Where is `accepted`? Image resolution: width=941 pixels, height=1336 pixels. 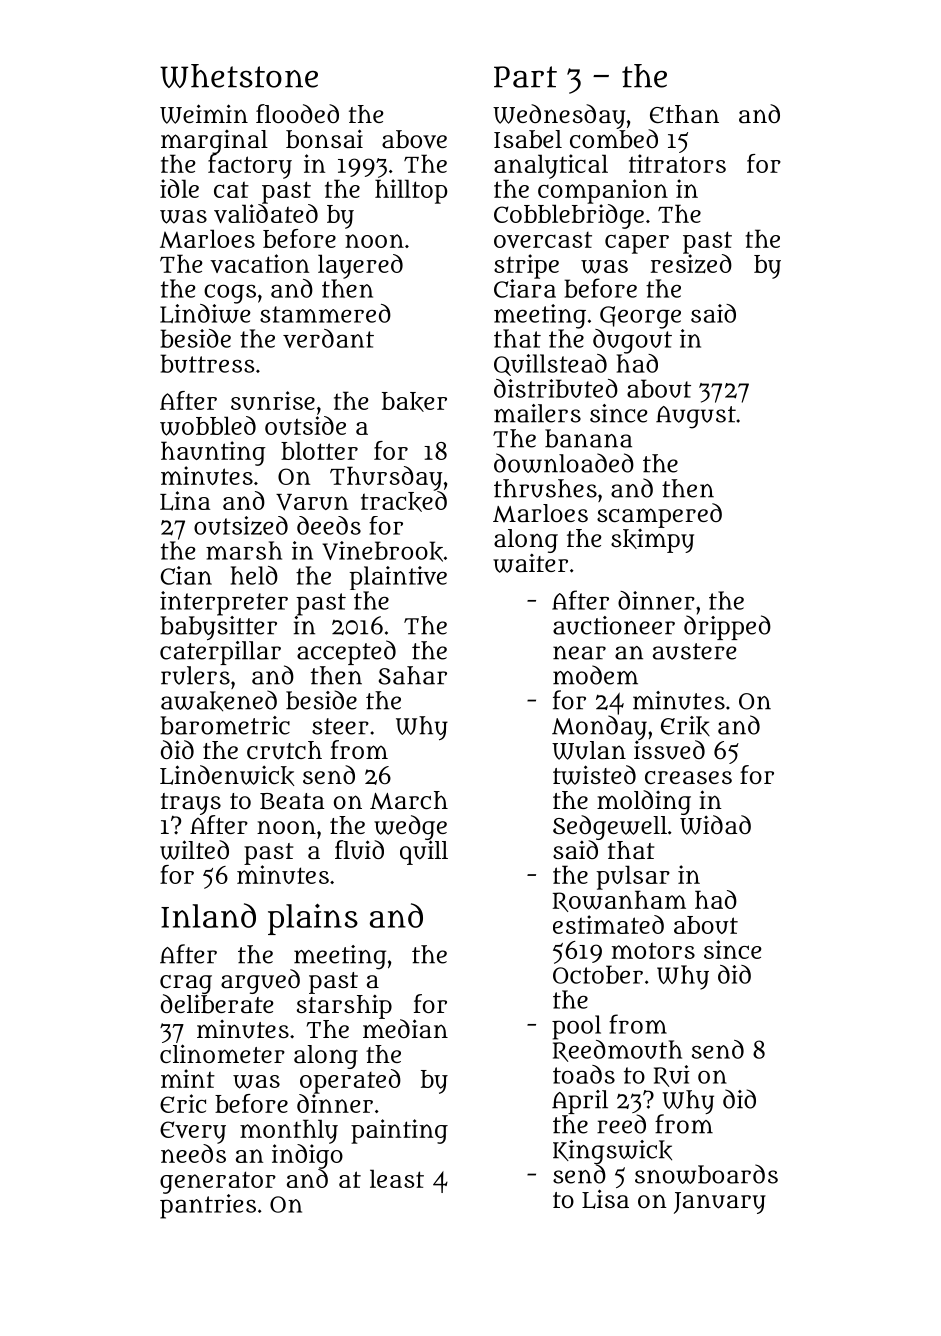
accepted is located at coordinates (346, 652).
